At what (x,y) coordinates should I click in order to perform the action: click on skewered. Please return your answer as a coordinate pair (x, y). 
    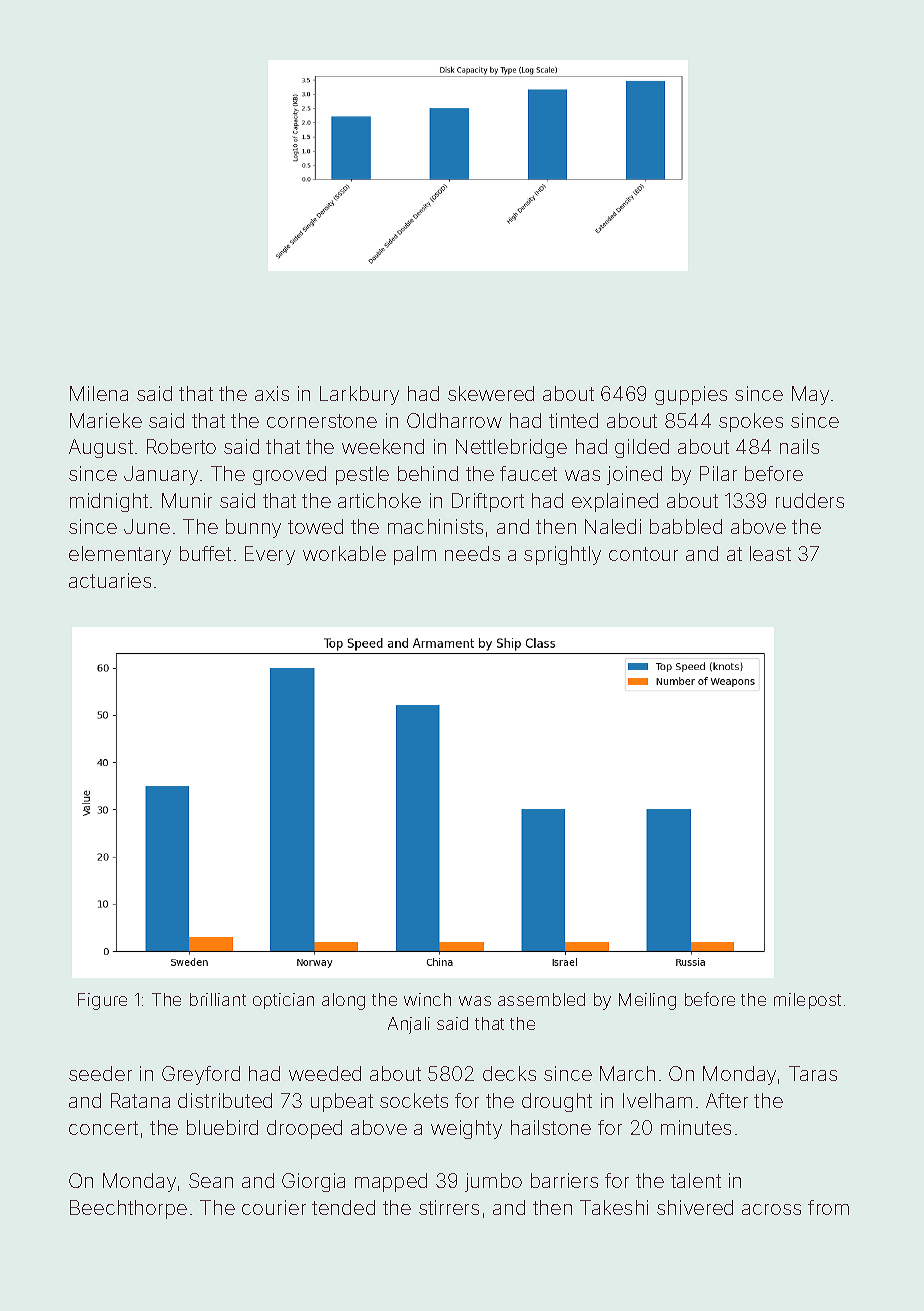
    Looking at the image, I should click on (491, 393).
